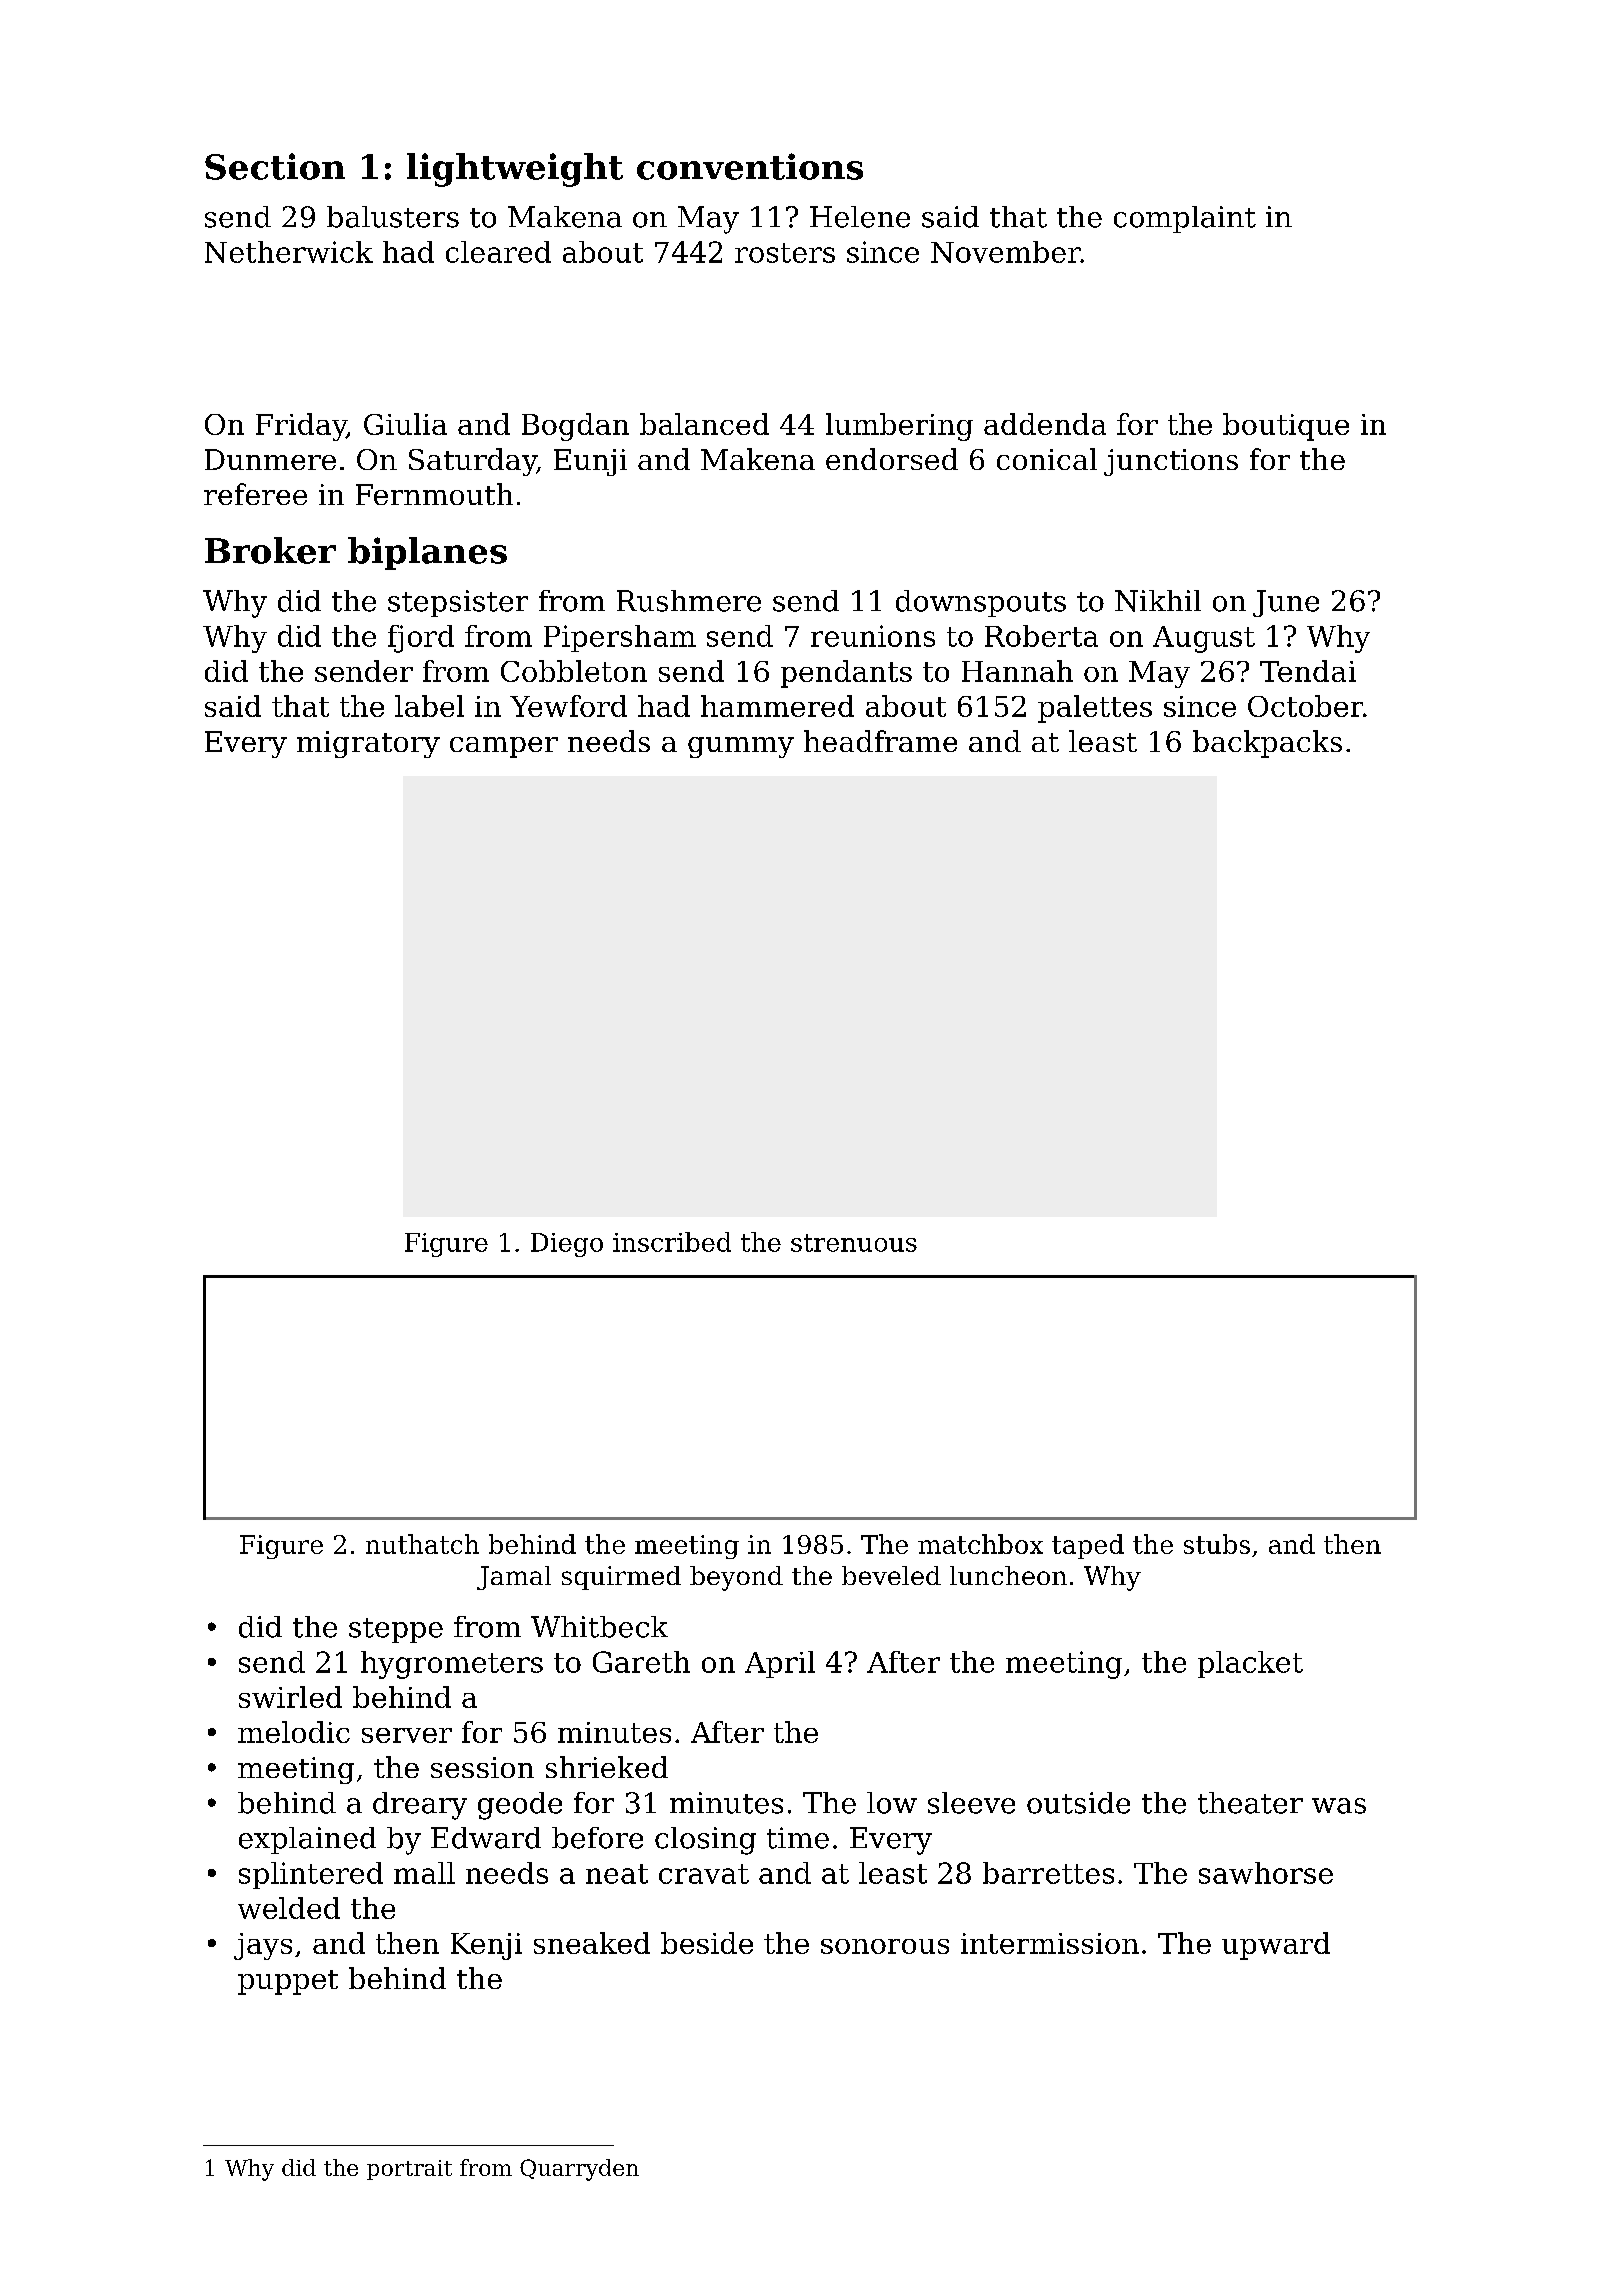 This document has width=1620, height=2292. Describe the element at coordinates (1217, 1544) in the document. I see `stubs` at that location.
